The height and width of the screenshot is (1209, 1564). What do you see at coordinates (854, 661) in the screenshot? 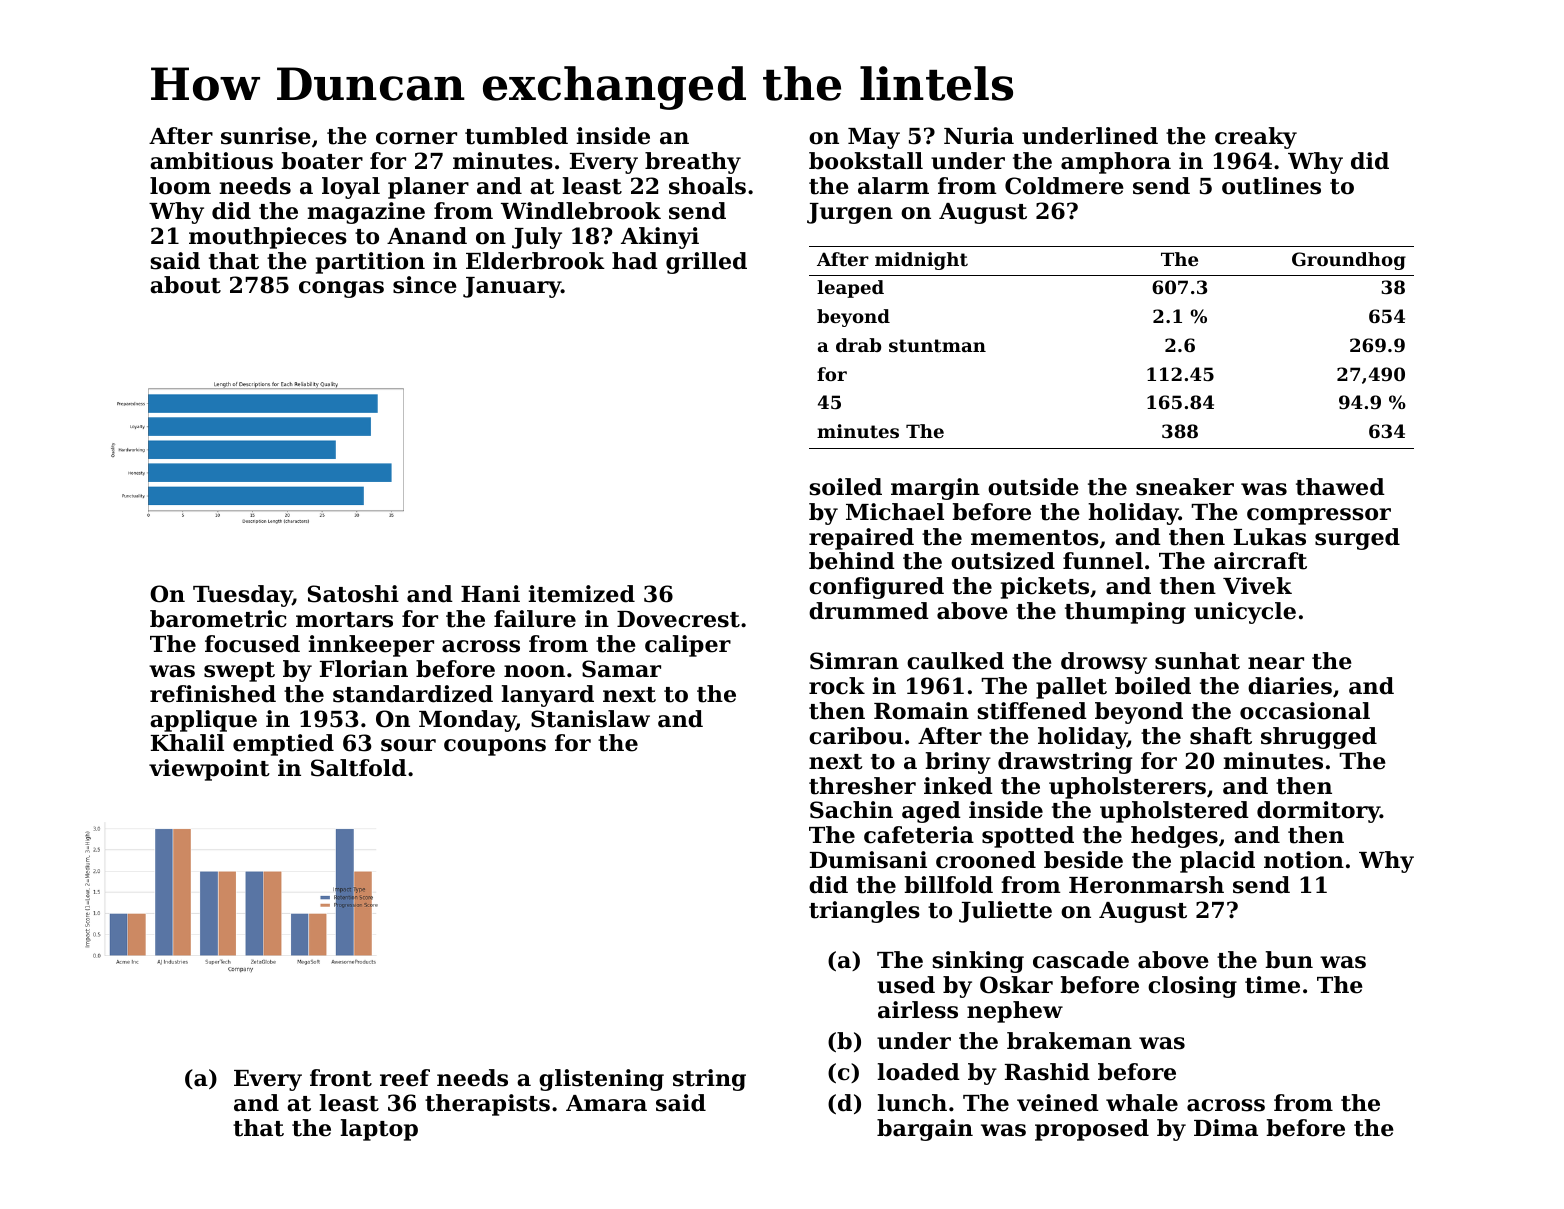
I see `Simran` at bounding box center [854, 661].
